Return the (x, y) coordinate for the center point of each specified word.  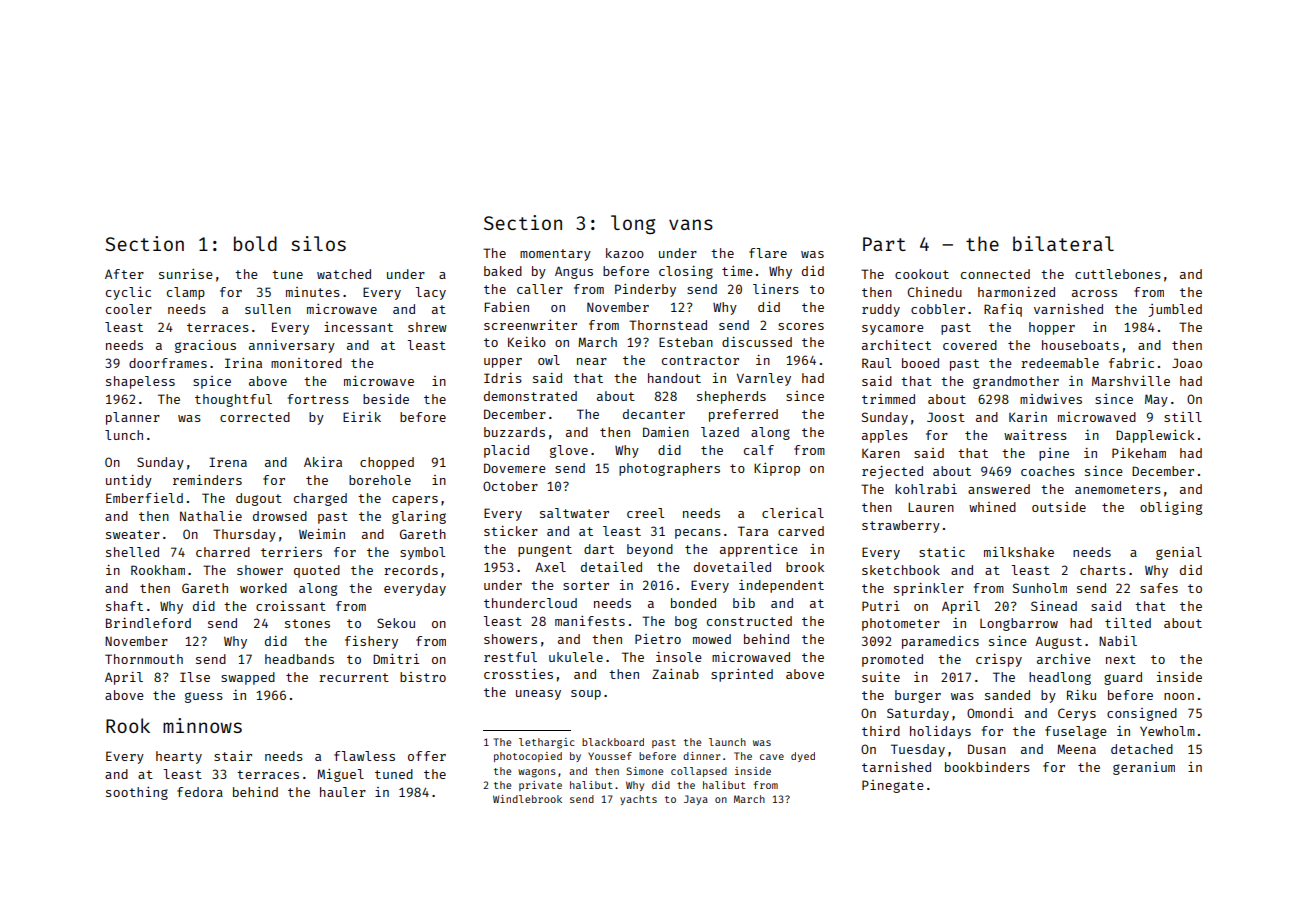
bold (255, 243)
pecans (698, 534)
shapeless (140, 382)
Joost (946, 417)
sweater (133, 534)
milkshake (1019, 552)
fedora (200, 792)
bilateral (1063, 243)
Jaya (696, 800)
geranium (1144, 768)
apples (885, 436)
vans (691, 224)
